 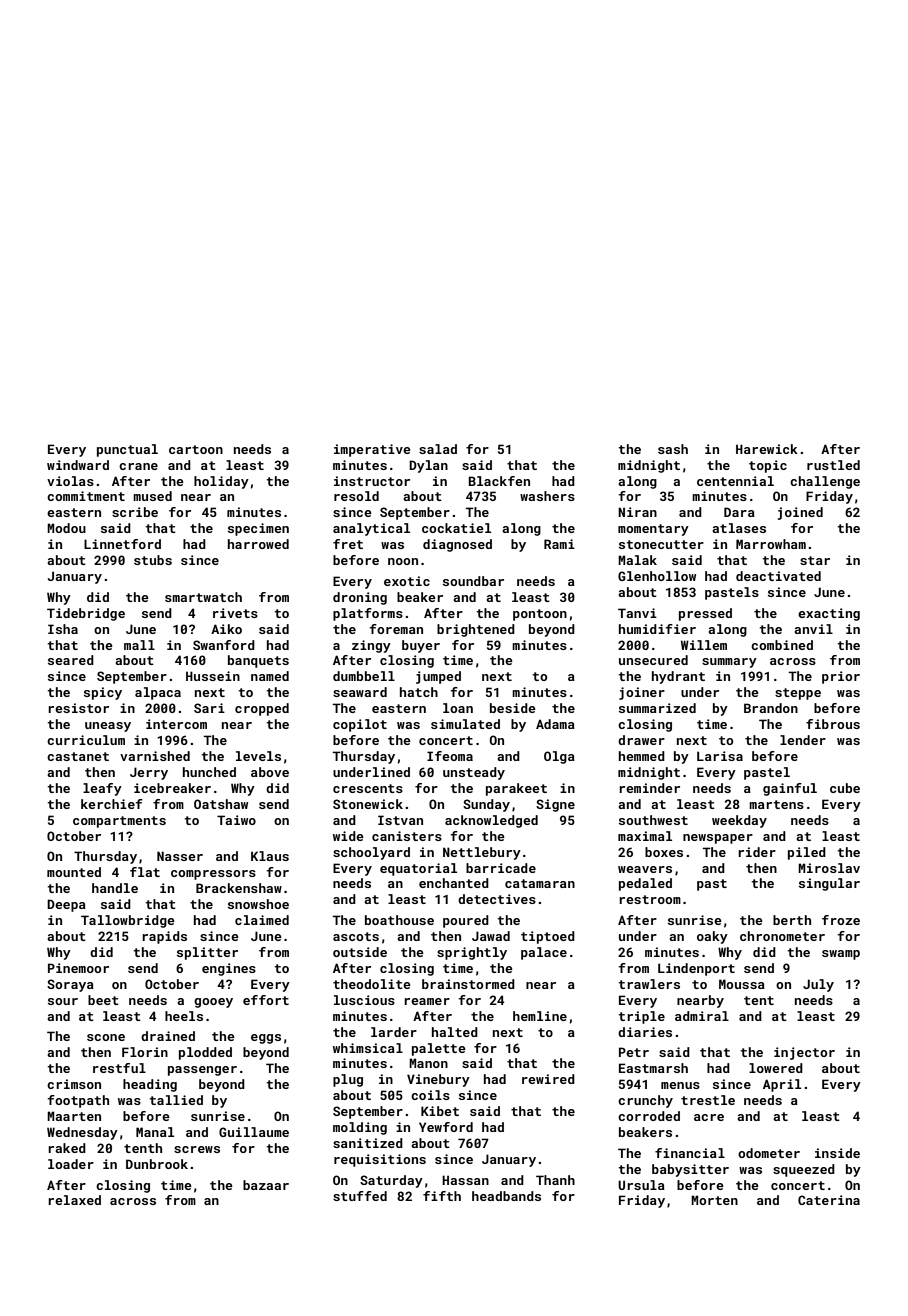 I want to click on tiptoed, so click(x=548, y=937).
